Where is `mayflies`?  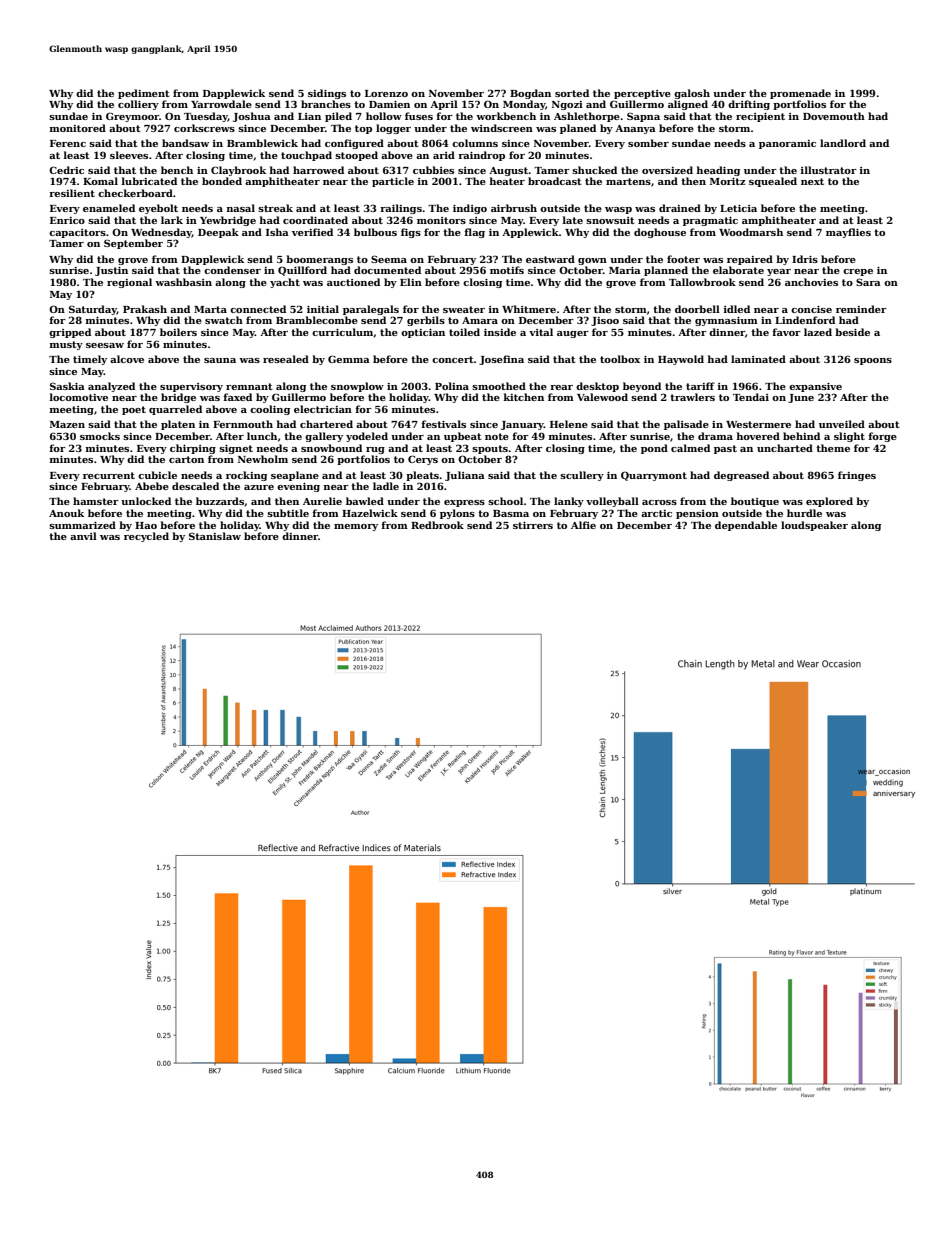
mayflies is located at coordinates (848, 233).
